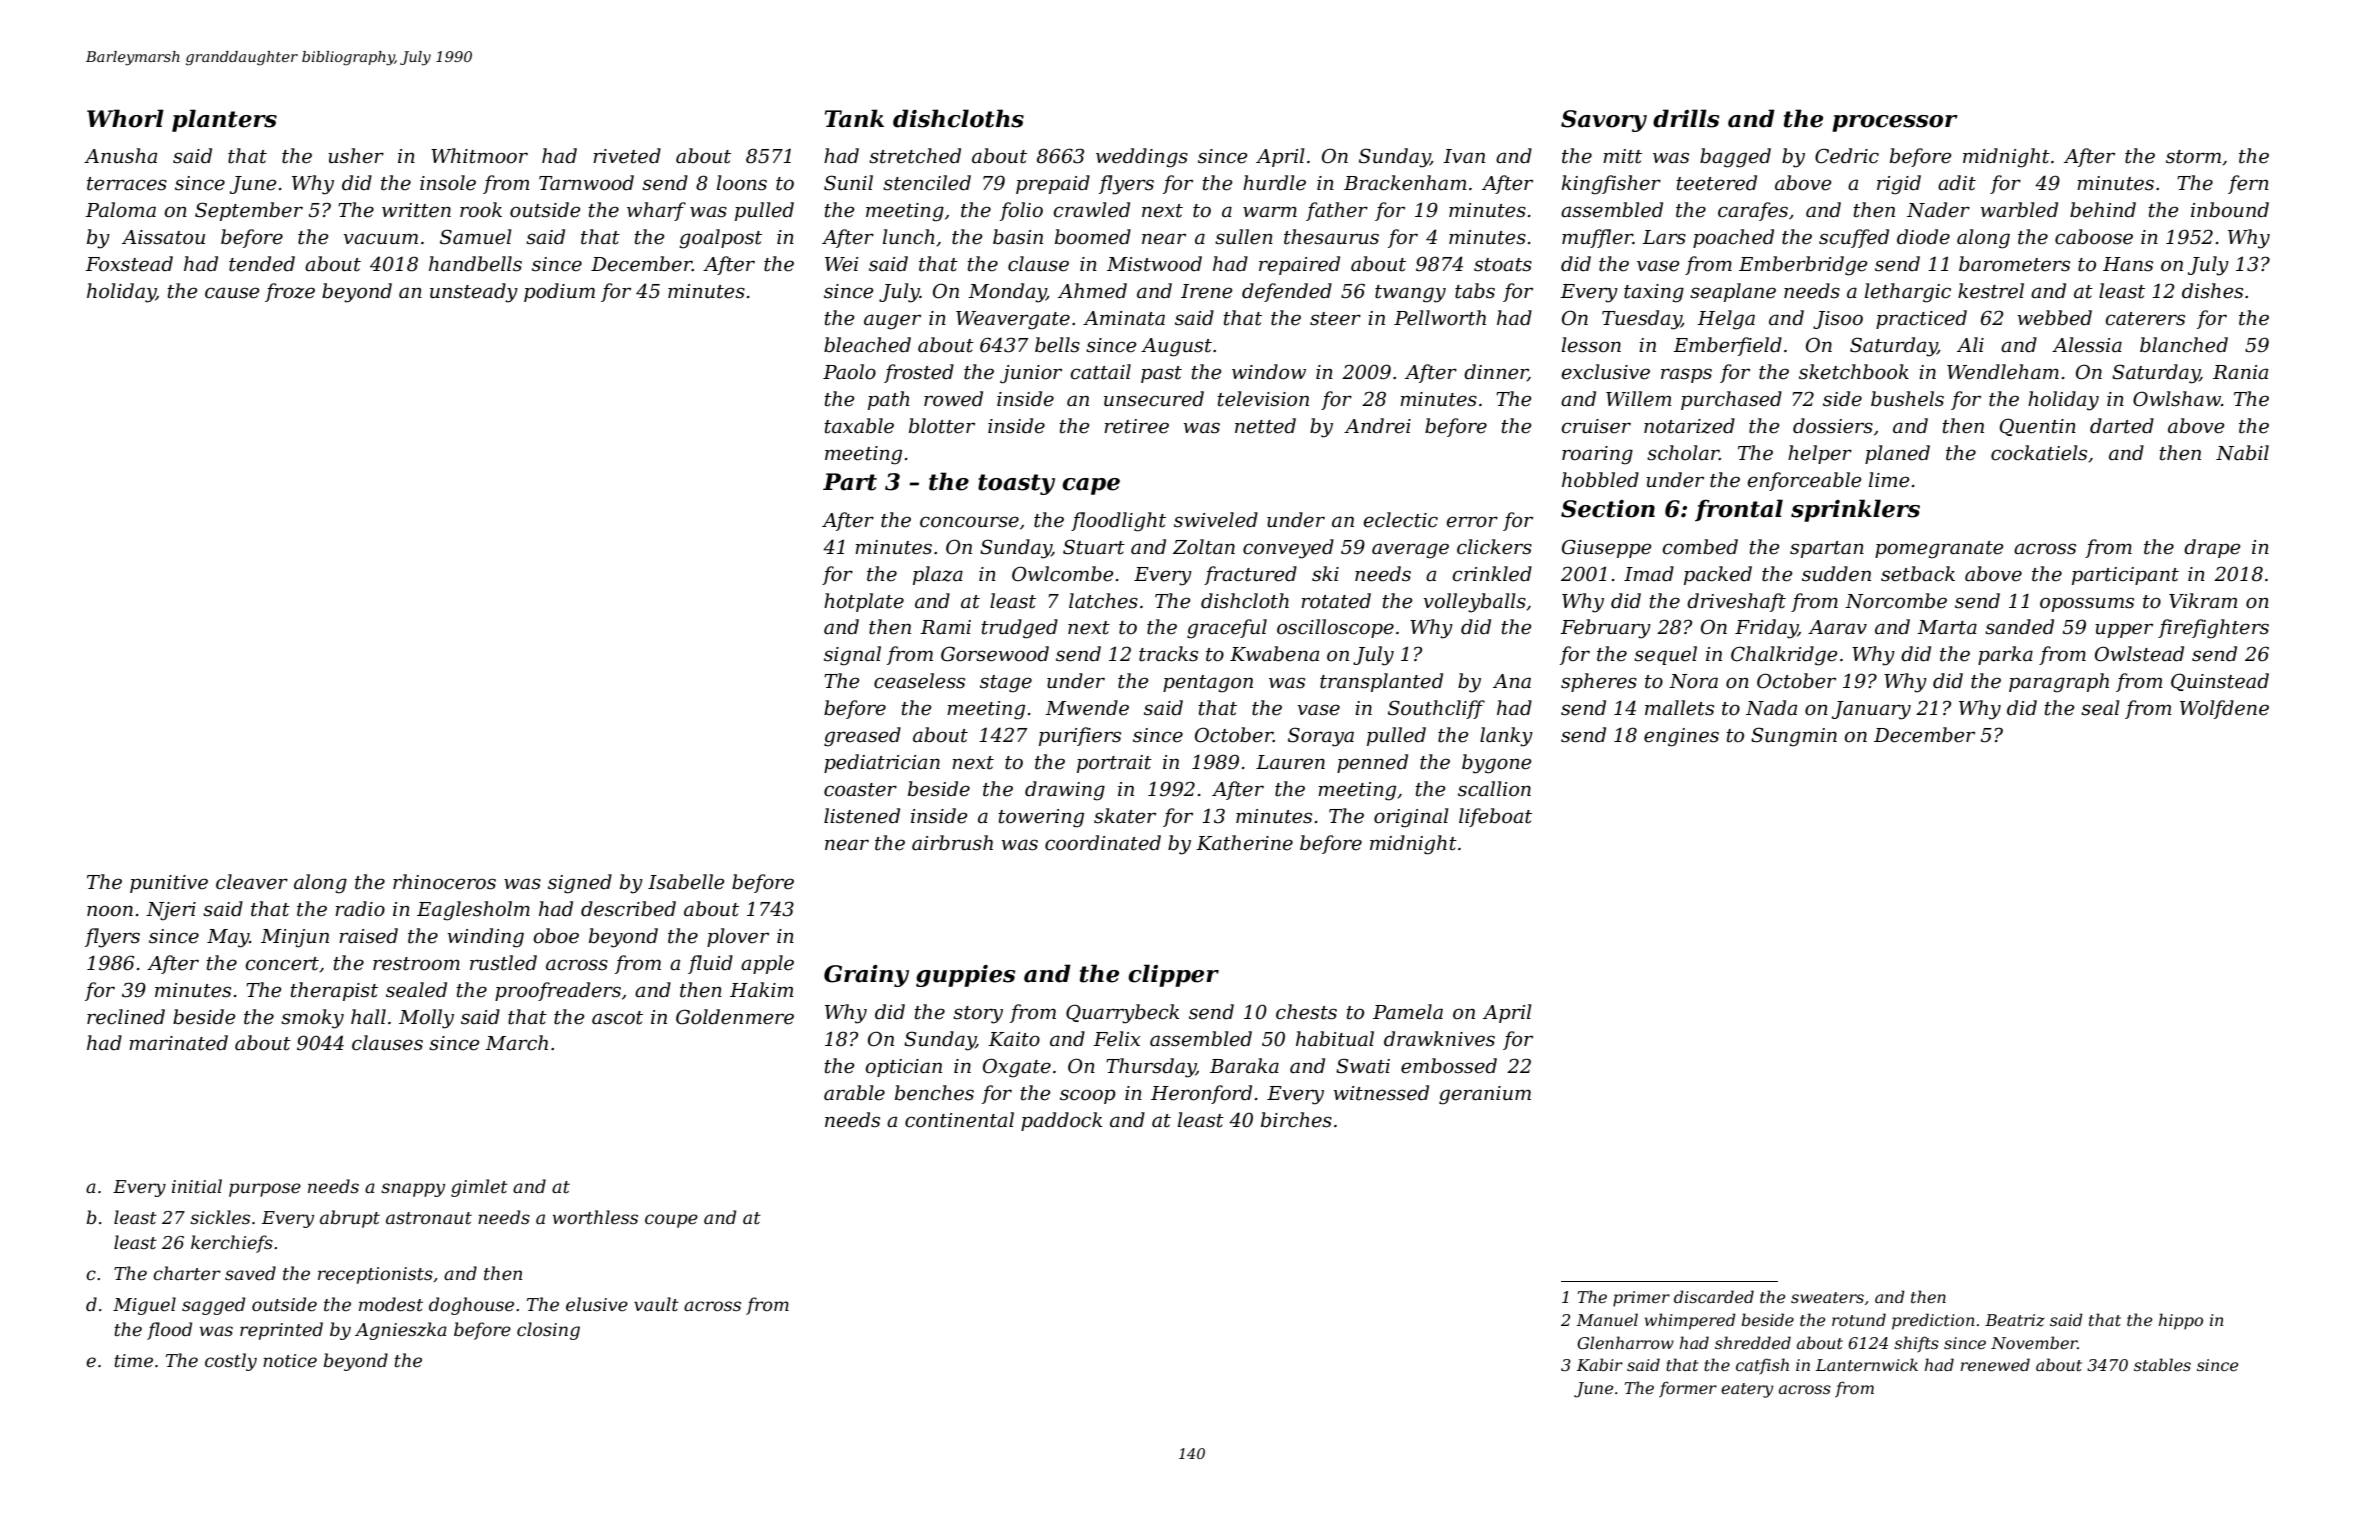 Image resolution: width=2356 pixels, height=1524 pixels. I want to click on concert, so click(282, 964).
